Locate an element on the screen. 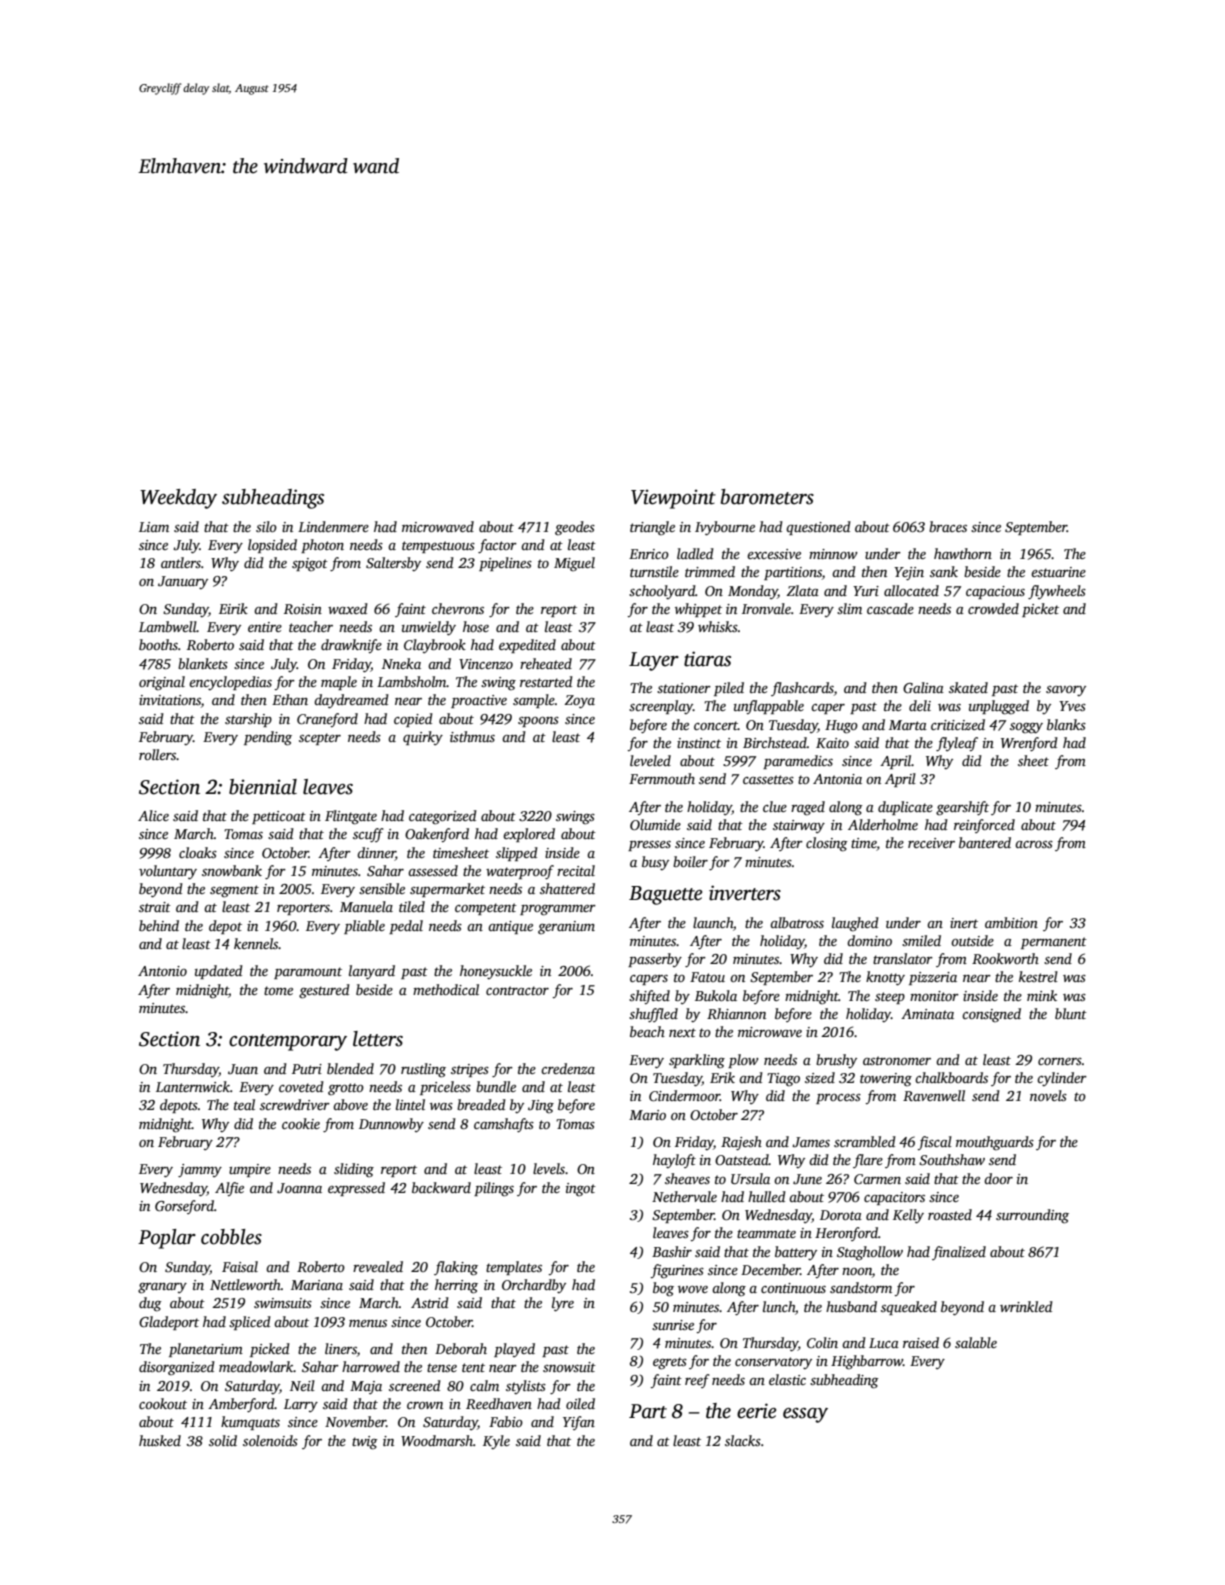  January is located at coordinates (183, 582).
